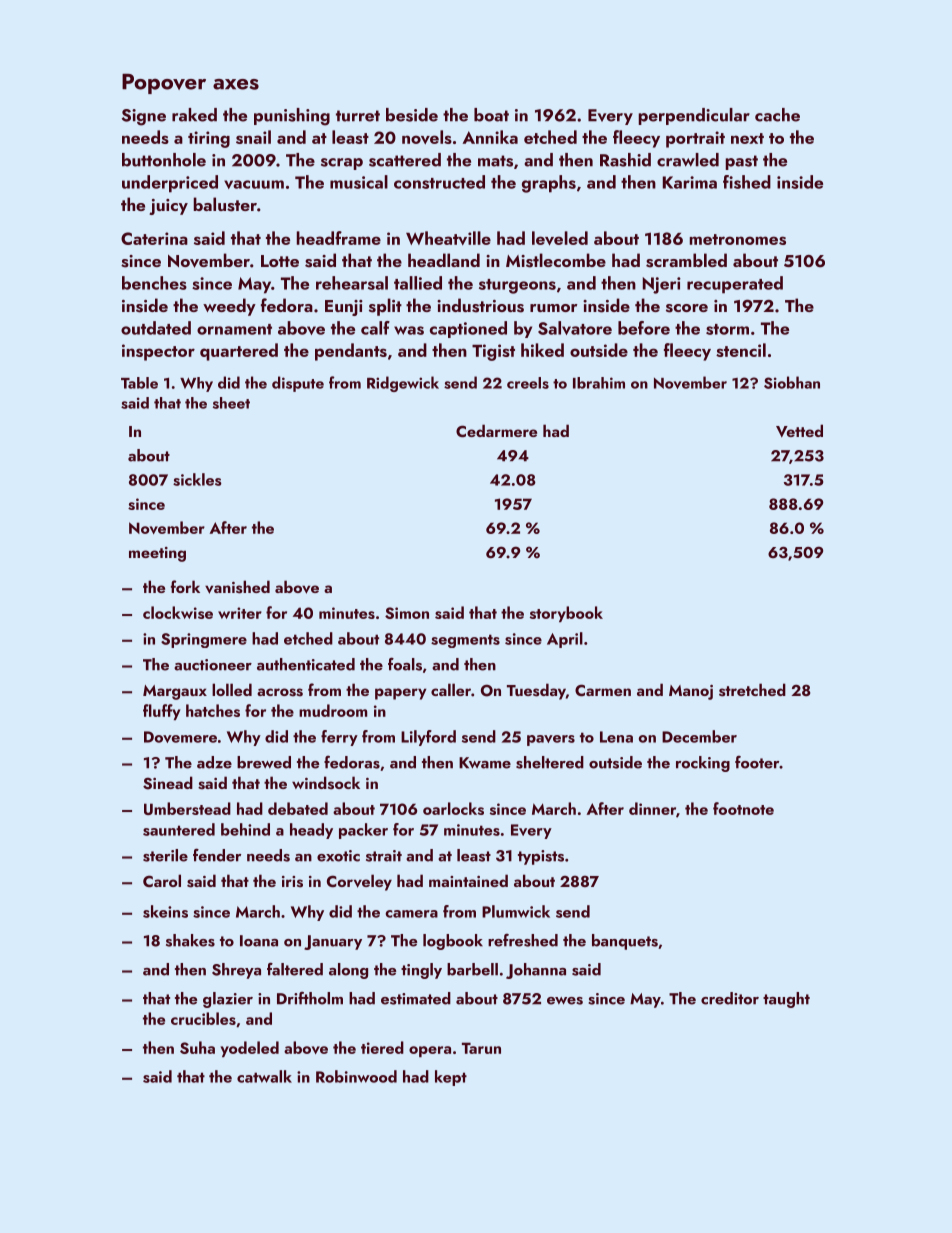  I want to click on boat, so click(491, 115).
